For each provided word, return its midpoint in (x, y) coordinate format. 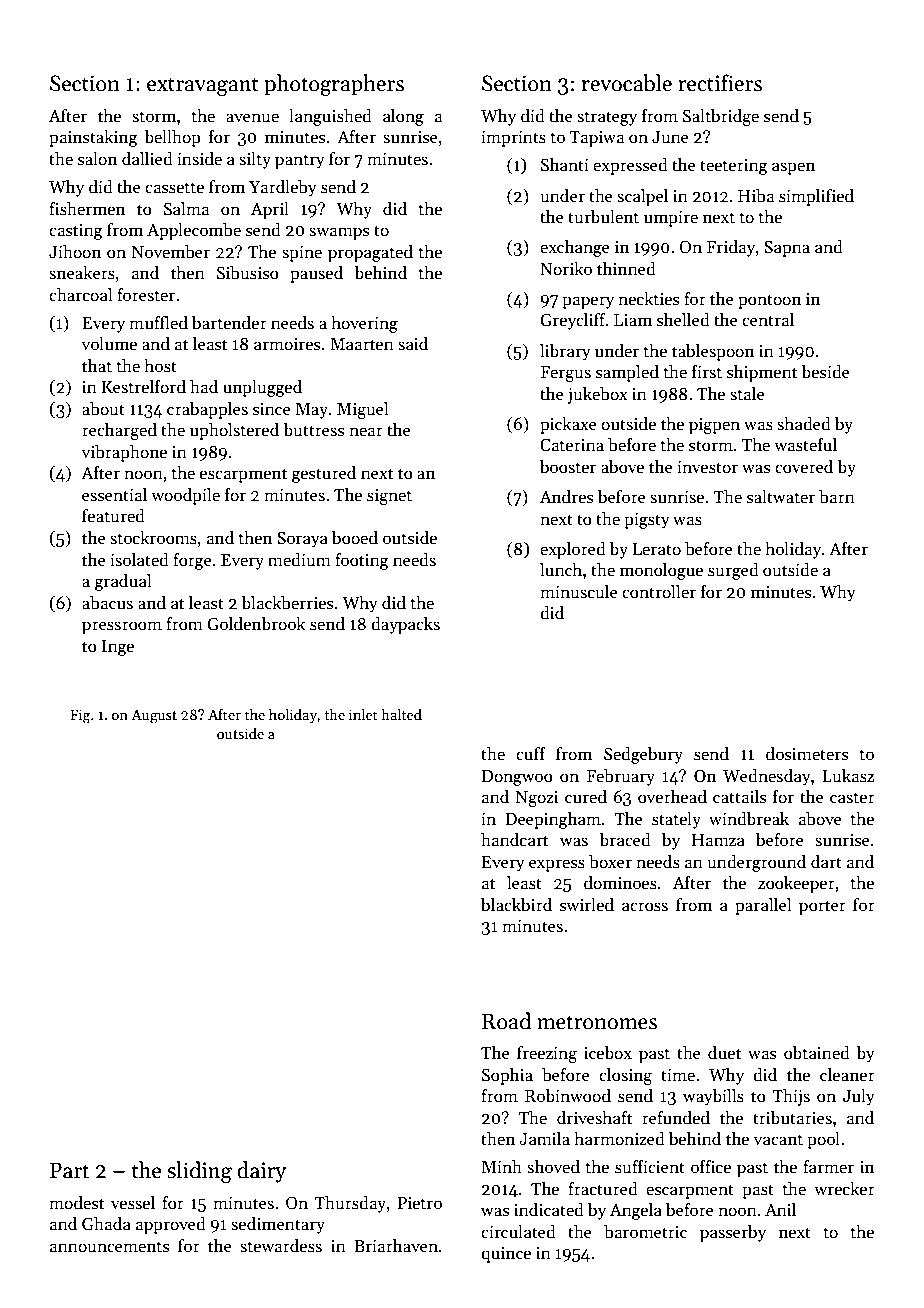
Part (69, 1170)
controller (659, 592)
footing (362, 561)
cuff (531, 754)
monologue (661, 571)
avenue (252, 118)
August (154, 716)
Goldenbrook (256, 624)
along (403, 117)
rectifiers (720, 83)
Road (506, 1021)
